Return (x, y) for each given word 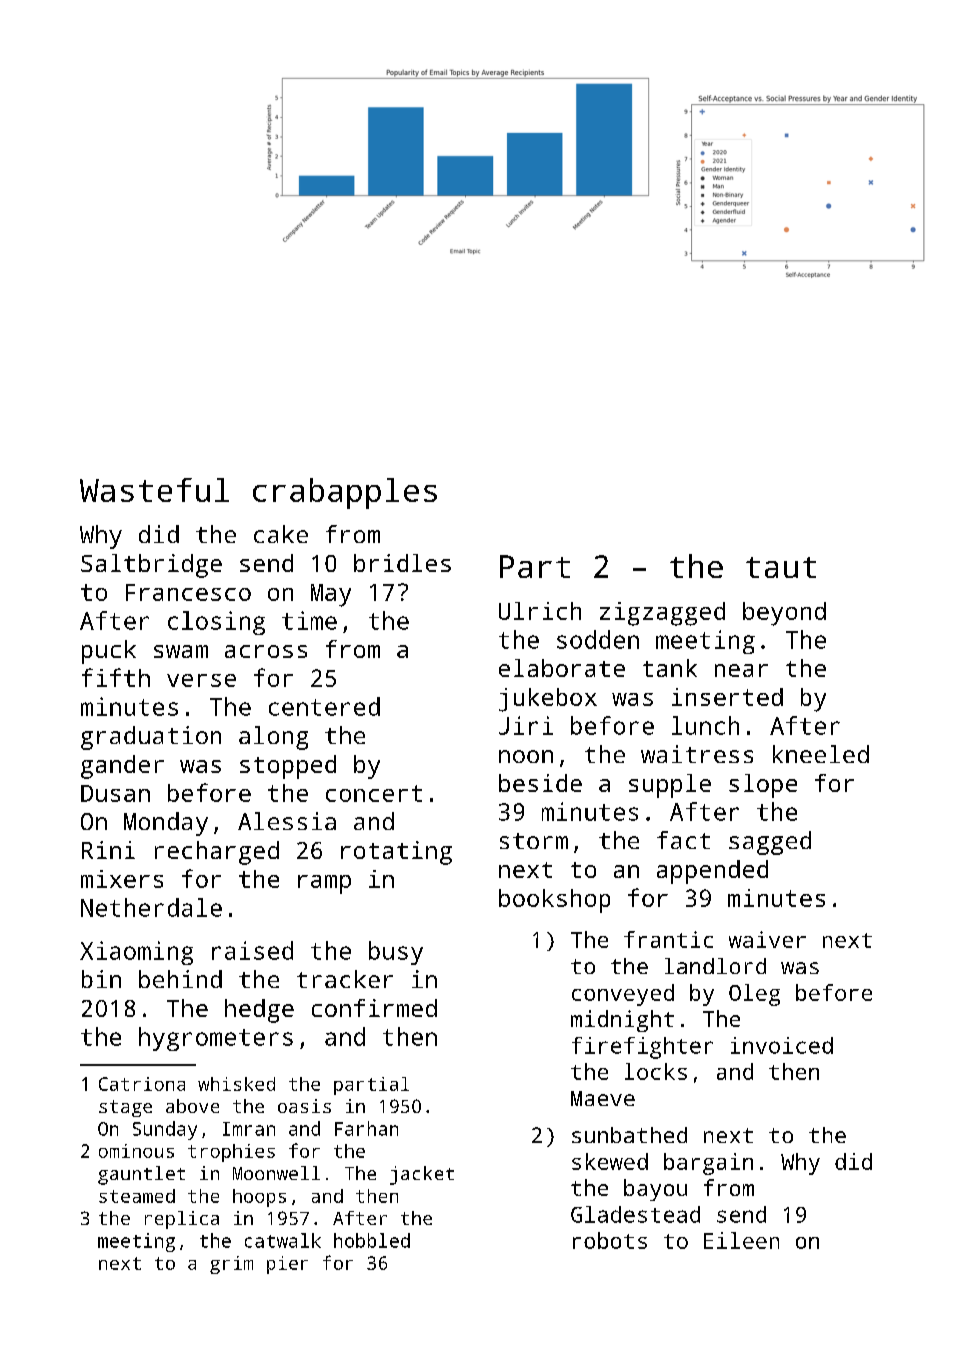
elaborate (562, 668)
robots (610, 1240)
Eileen (741, 1240)
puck (109, 652)
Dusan (115, 793)
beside (540, 783)
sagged (770, 843)
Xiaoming (136, 953)
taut (781, 567)
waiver (767, 939)
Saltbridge (151, 566)
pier (287, 1265)
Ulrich (540, 611)
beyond (784, 614)
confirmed (374, 1008)
